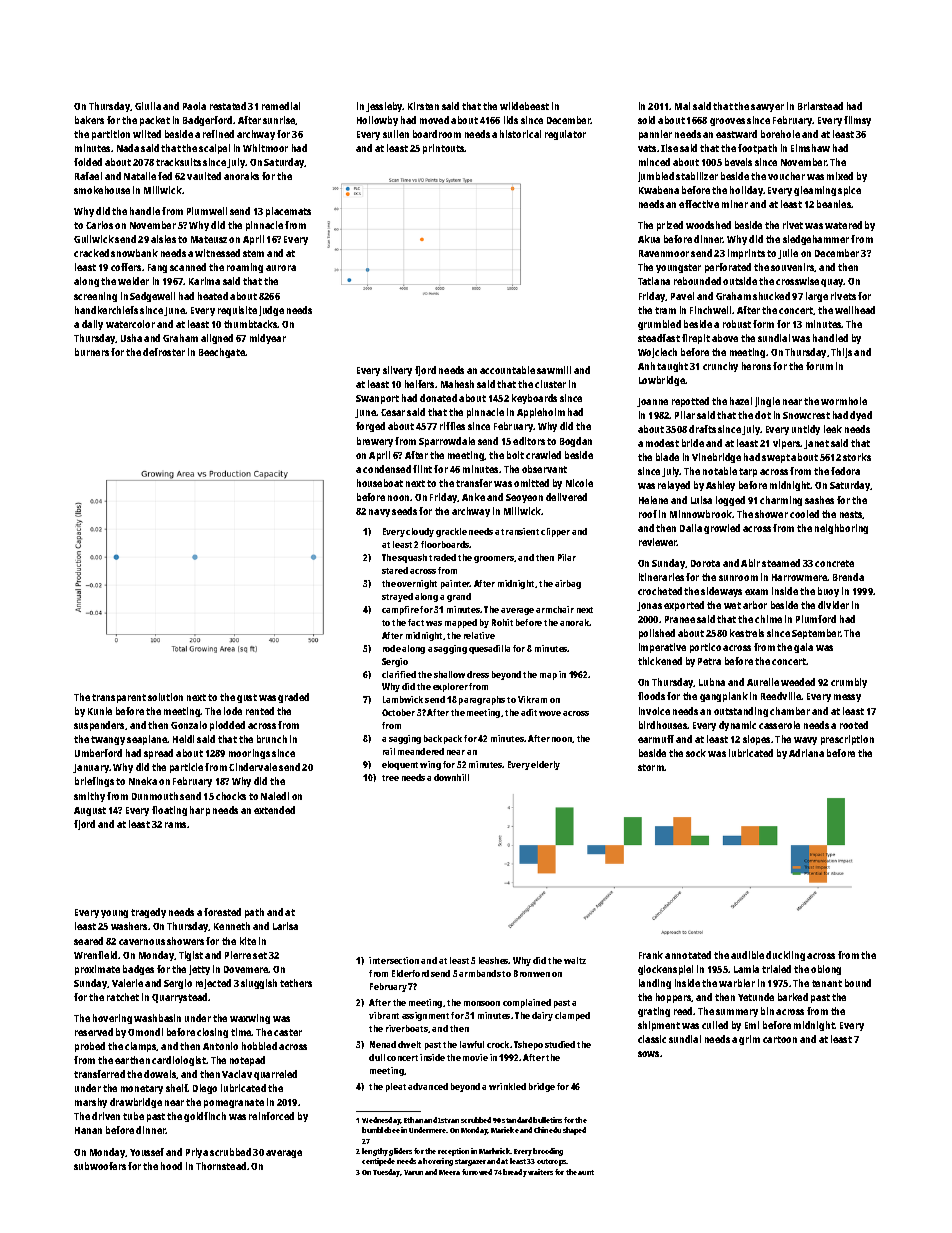 The width and height of the document is (952, 1233). What do you see at coordinates (545, 765) in the document?
I see `elderly` at bounding box center [545, 765].
